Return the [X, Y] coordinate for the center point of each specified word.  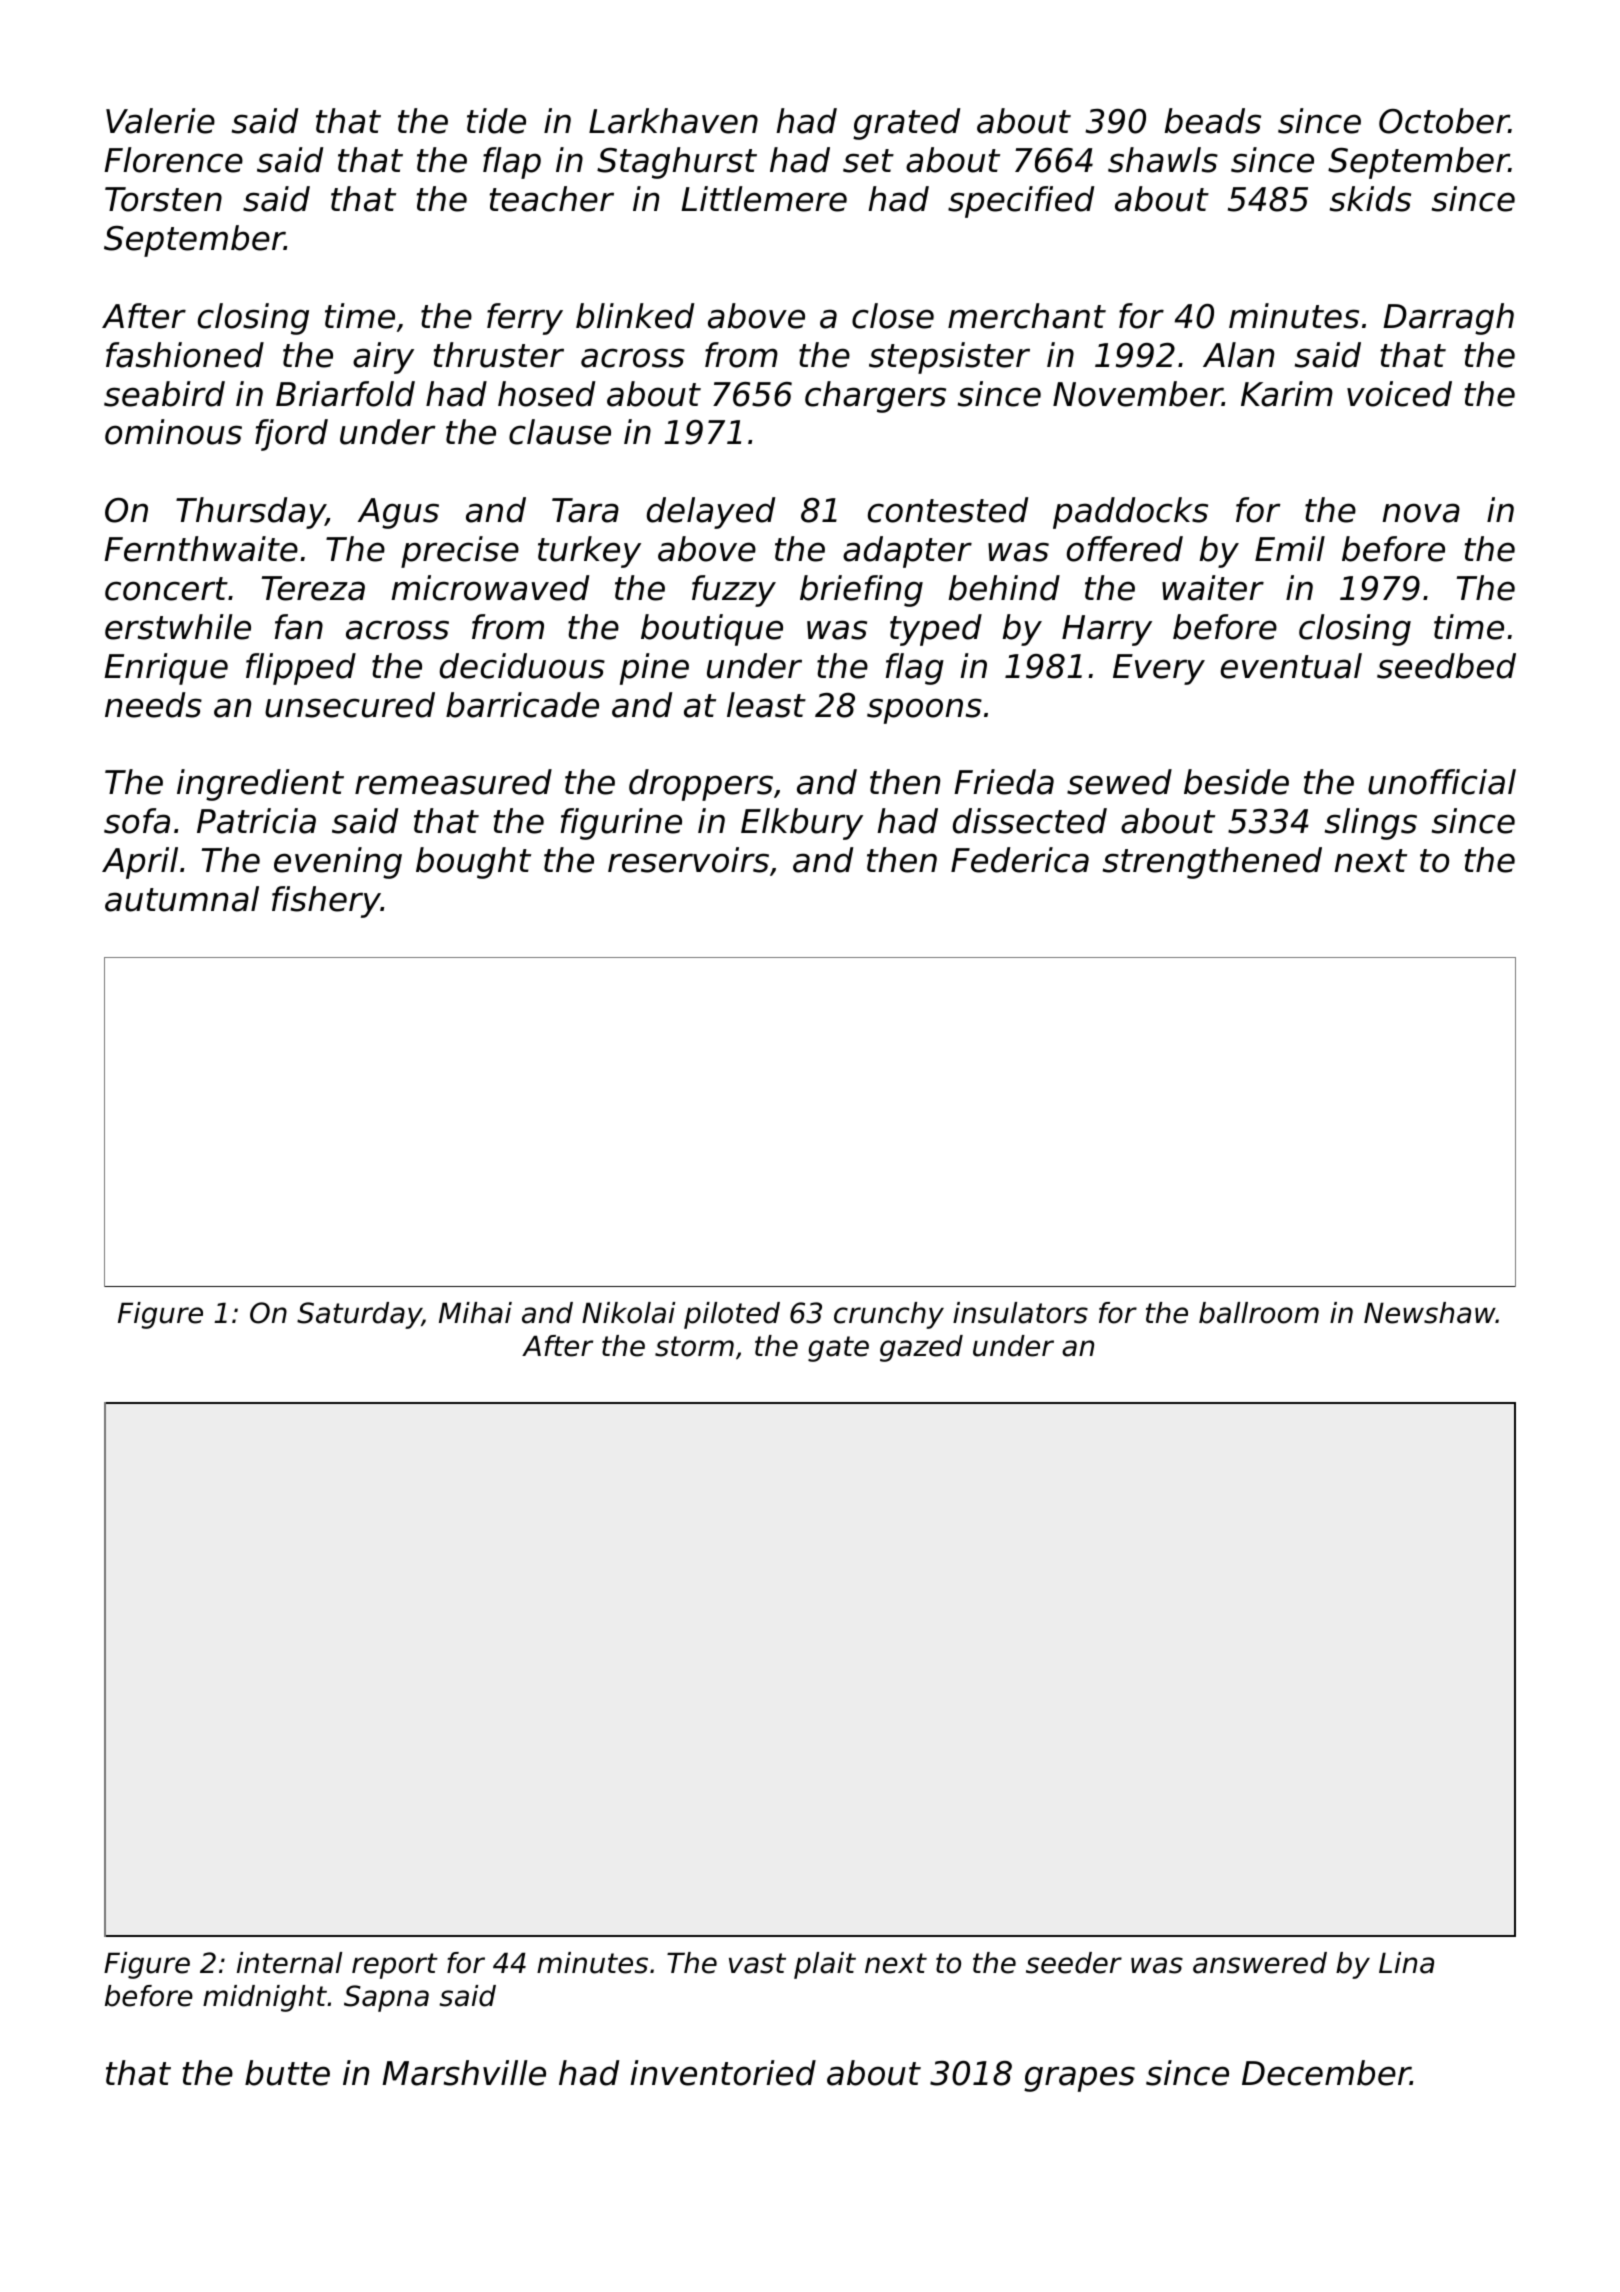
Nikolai [628, 1313]
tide [496, 121]
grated [906, 124]
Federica [1020, 860]
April [140, 863]
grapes [1079, 2079]
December [1326, 2073]
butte [287, 2073]
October [1444, 121]
